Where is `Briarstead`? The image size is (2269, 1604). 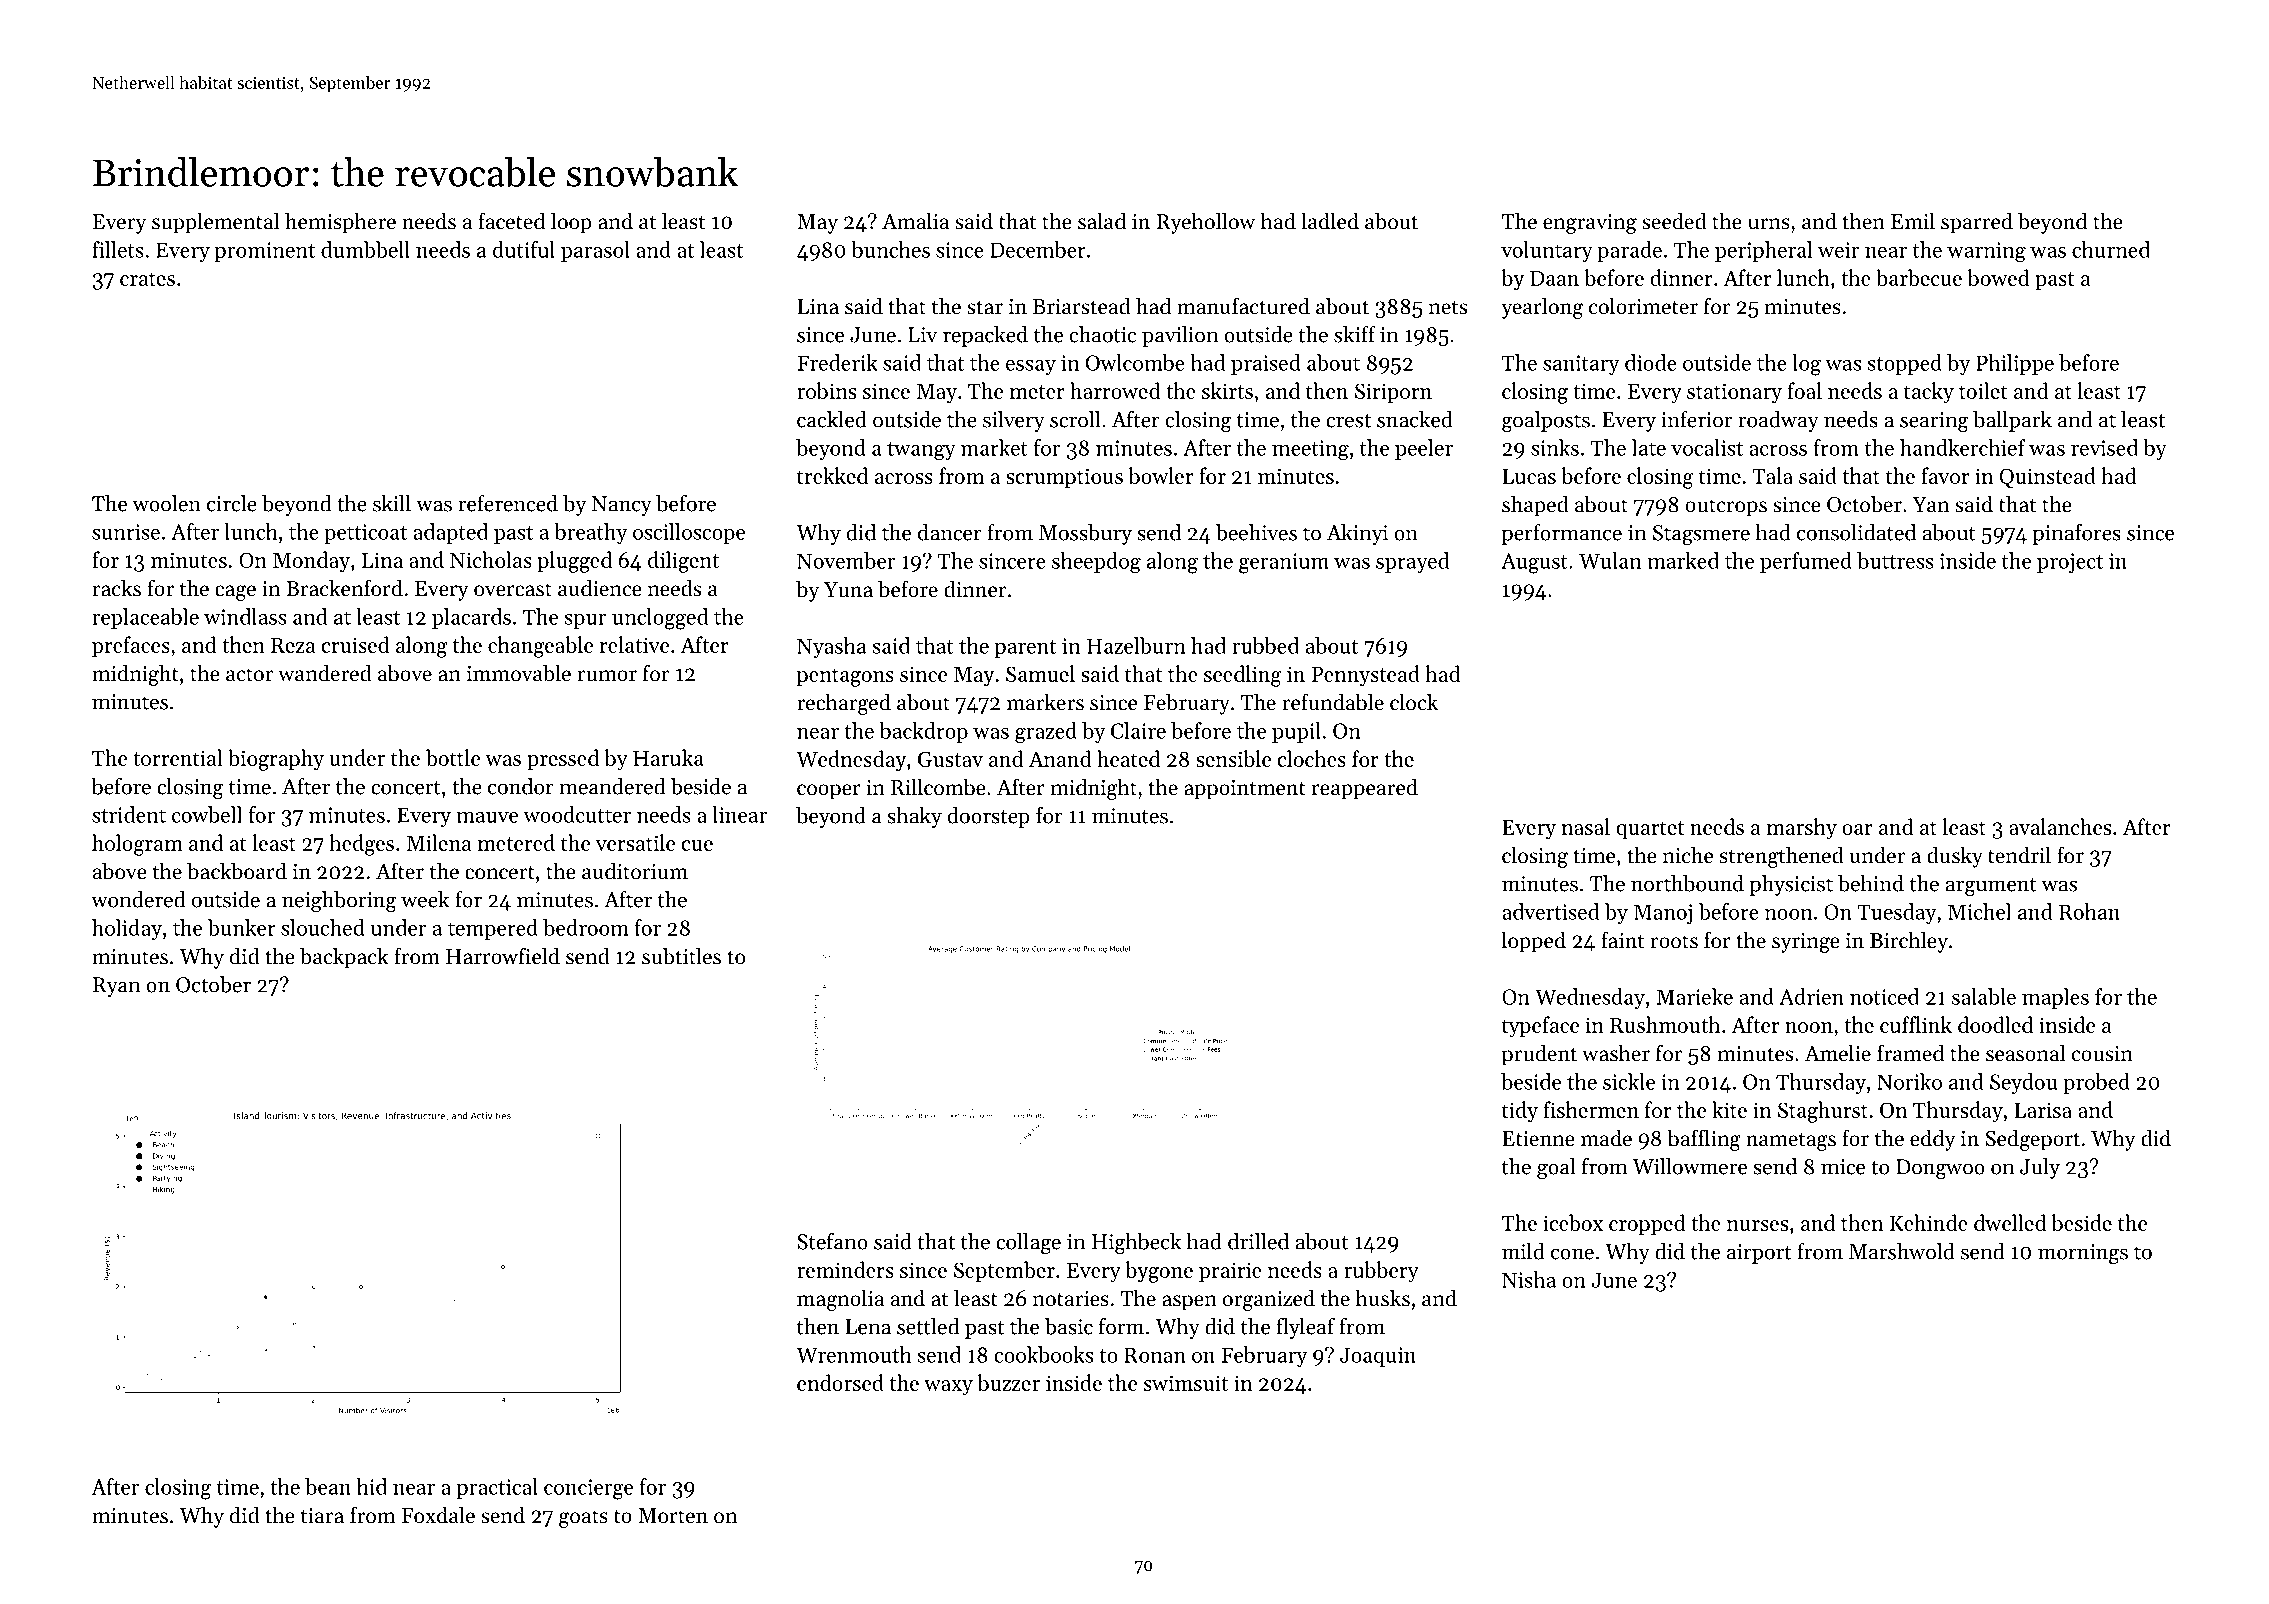
Briarstead is located at coordinates (1082, 306).
